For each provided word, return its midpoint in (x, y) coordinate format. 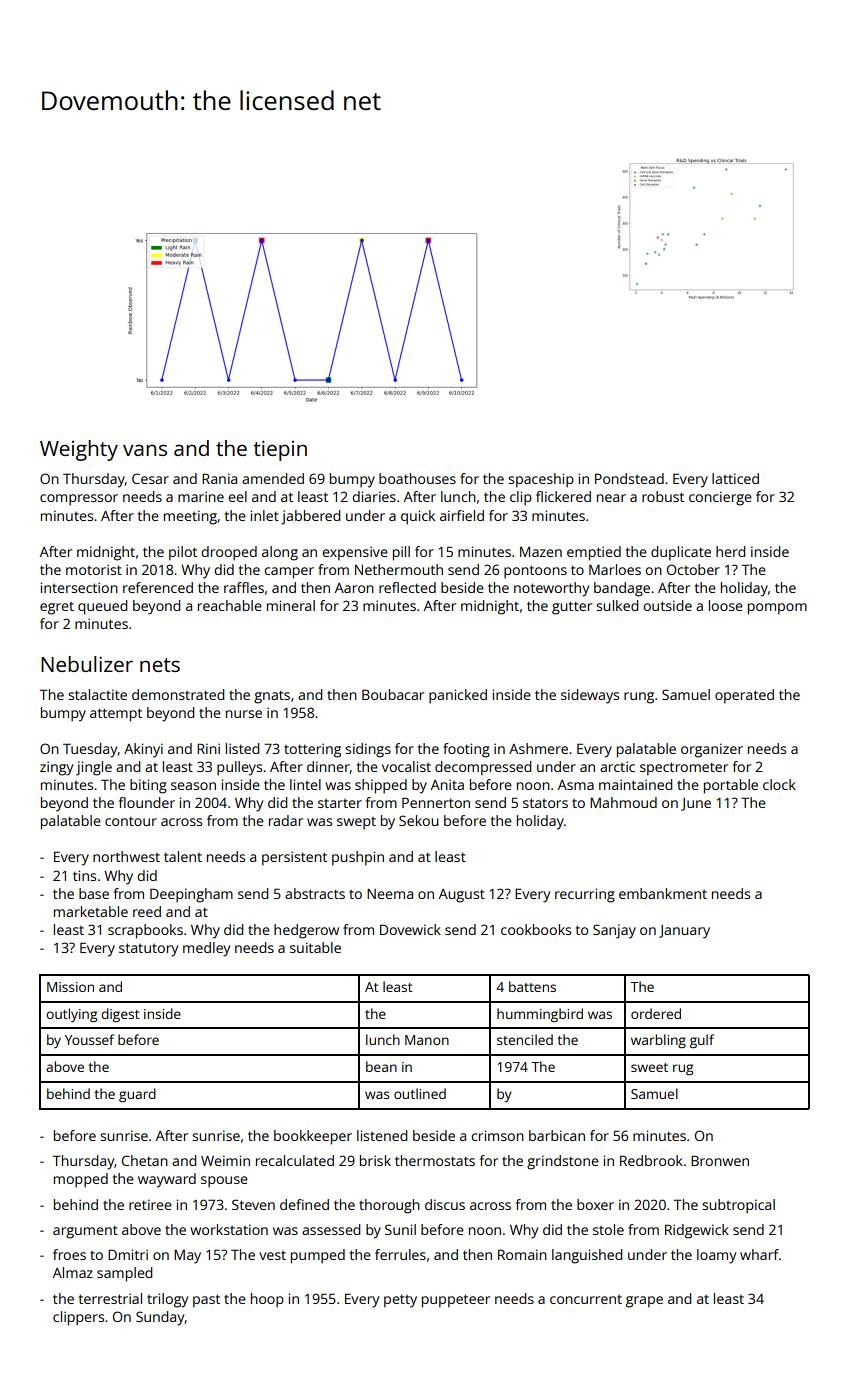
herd (730, 551)
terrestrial (110, 1298)
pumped (318, 1256)
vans (145, 450)
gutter (572, 608)
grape (644, 1302)
